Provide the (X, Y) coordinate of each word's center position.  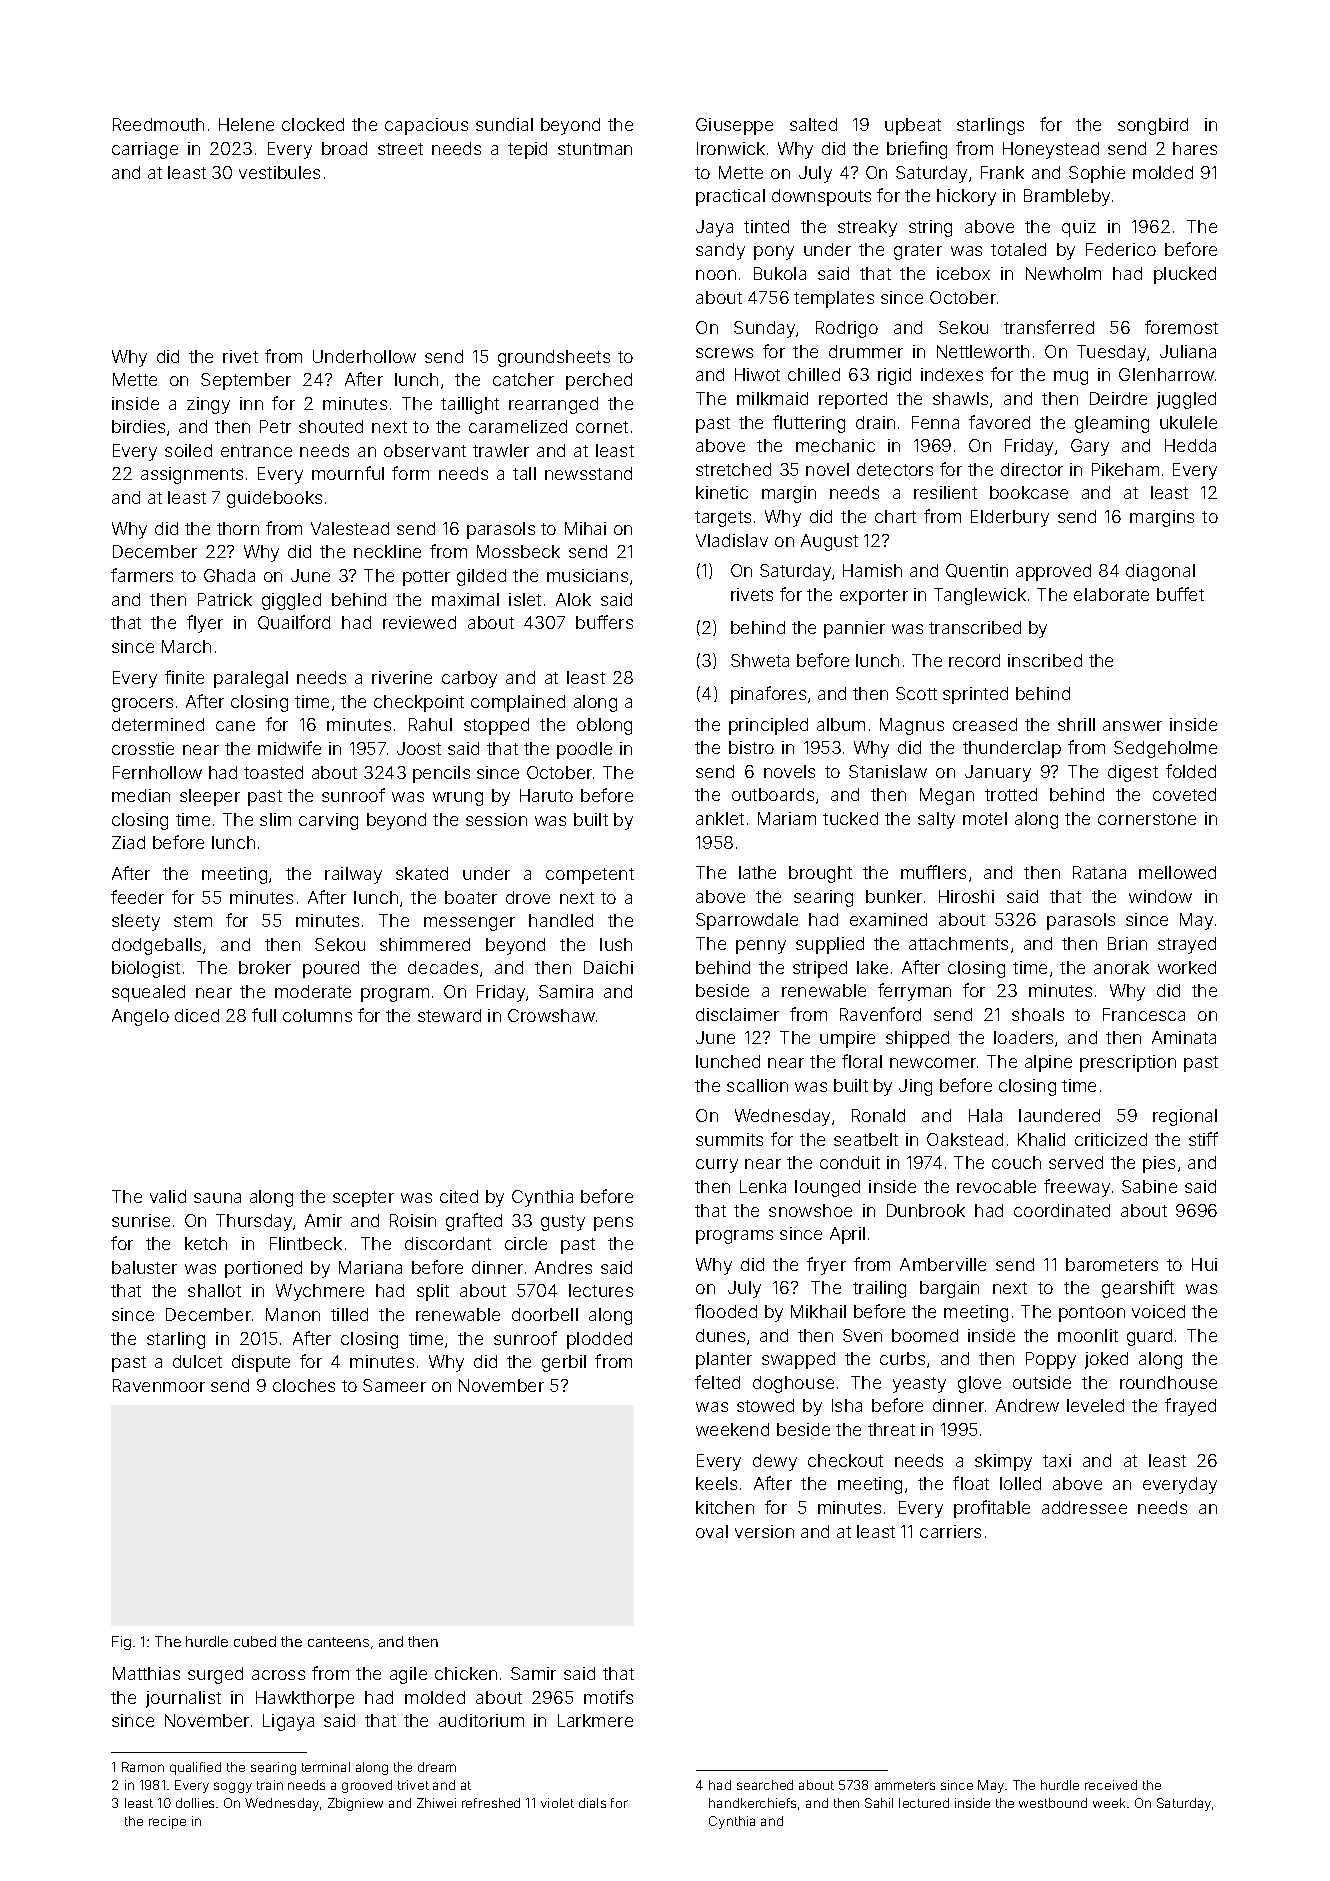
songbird (1153, 126)
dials (592, 1803)
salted (813, 124)
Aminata (1184, 1037)
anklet (720, 818)
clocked (313, 124)
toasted (273, 772)
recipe (167, 1822)
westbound (1053, 1803)
